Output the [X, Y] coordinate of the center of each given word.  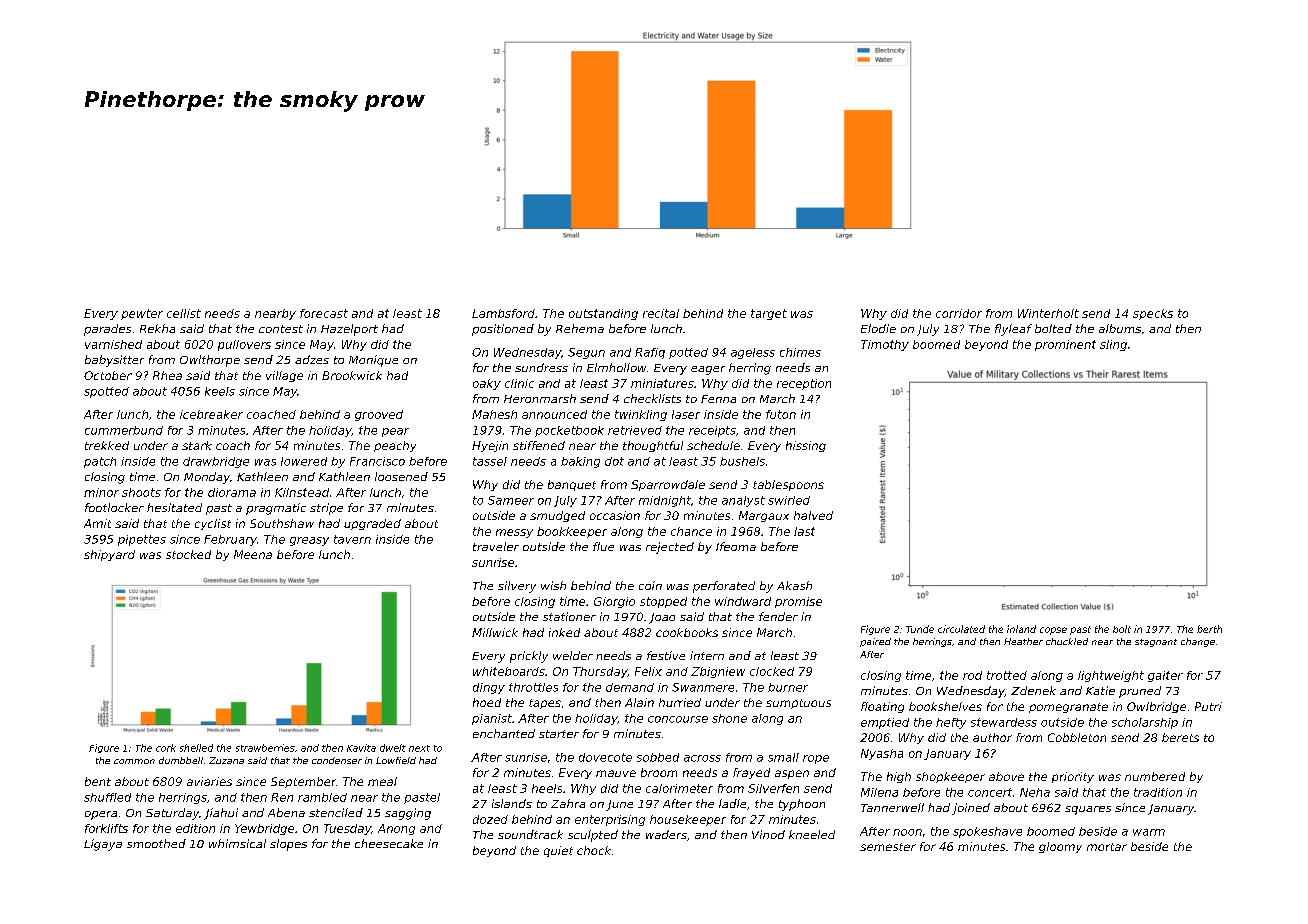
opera [101, 815]
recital [661, 313]
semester [888, 847]
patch [100, 462]
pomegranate [1068, 708]
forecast [324, 313]
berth [1209, 629]
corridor [959, 313]
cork [166, 748]
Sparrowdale [668, 485]
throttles [533, 687]
